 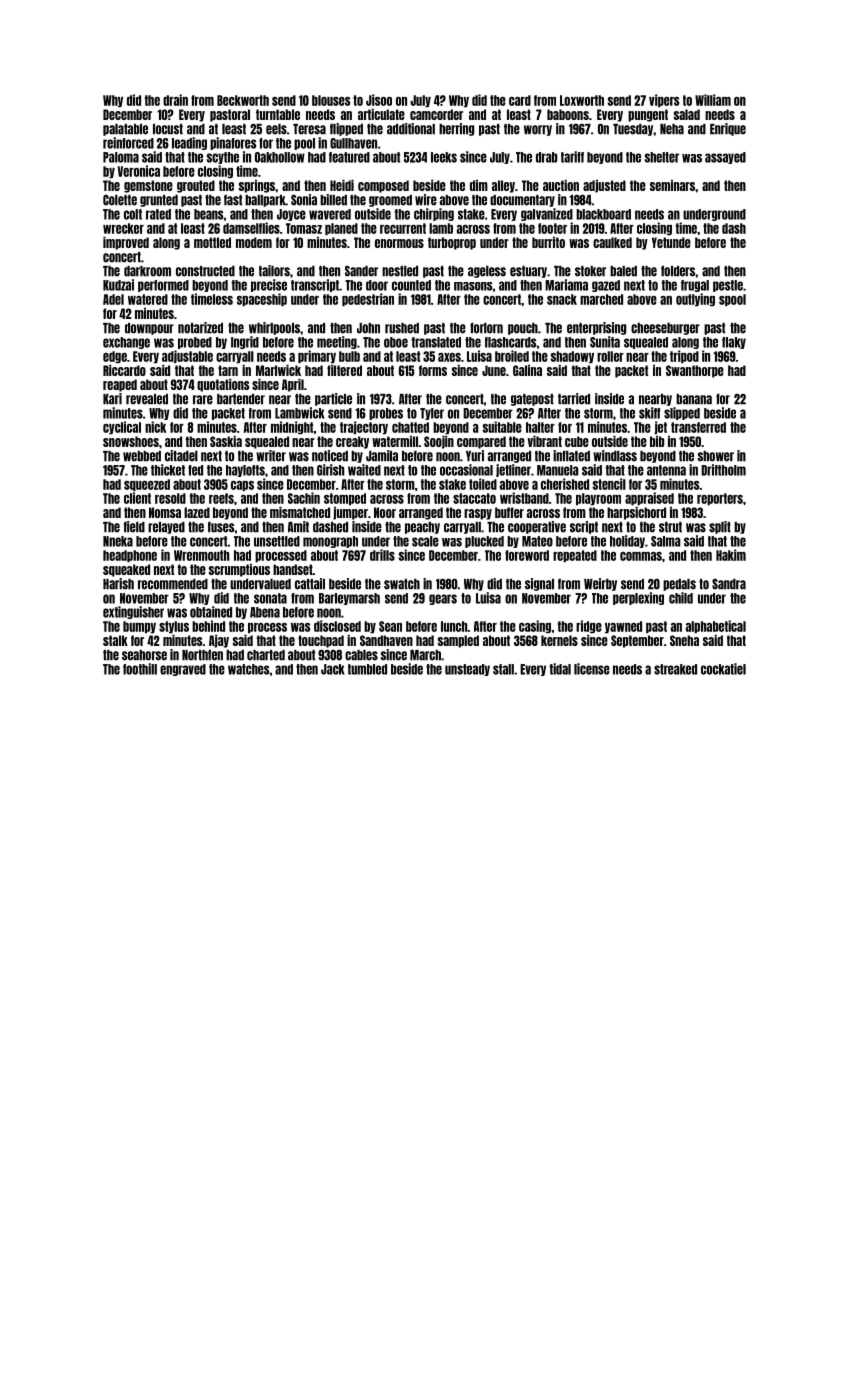 What do you see at coordinates (200, 328) in the page?
I see `notarized` at bounding box center [200, 328].
